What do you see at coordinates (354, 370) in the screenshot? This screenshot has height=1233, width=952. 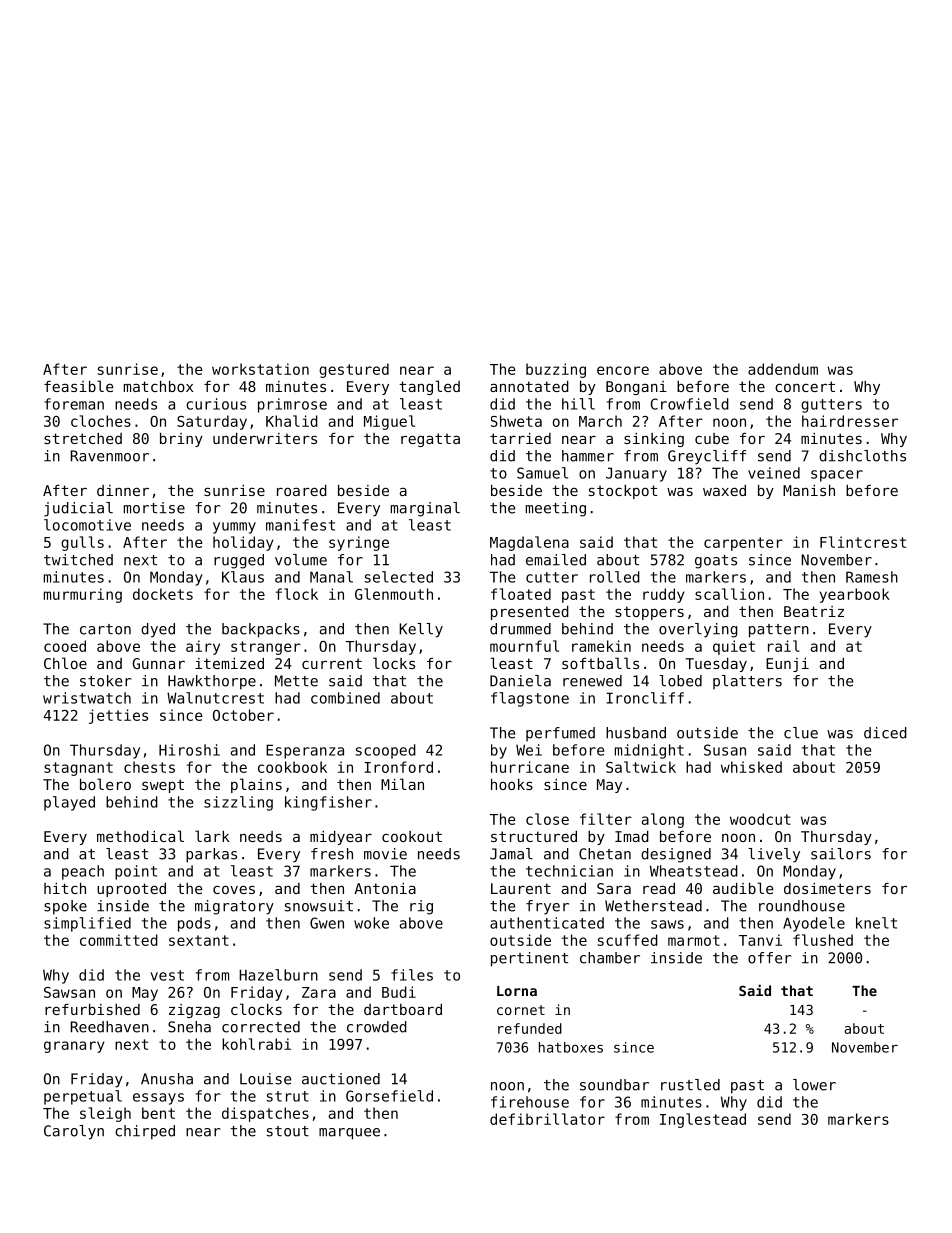 I see `gestured` at bounding box center [354, 370].
